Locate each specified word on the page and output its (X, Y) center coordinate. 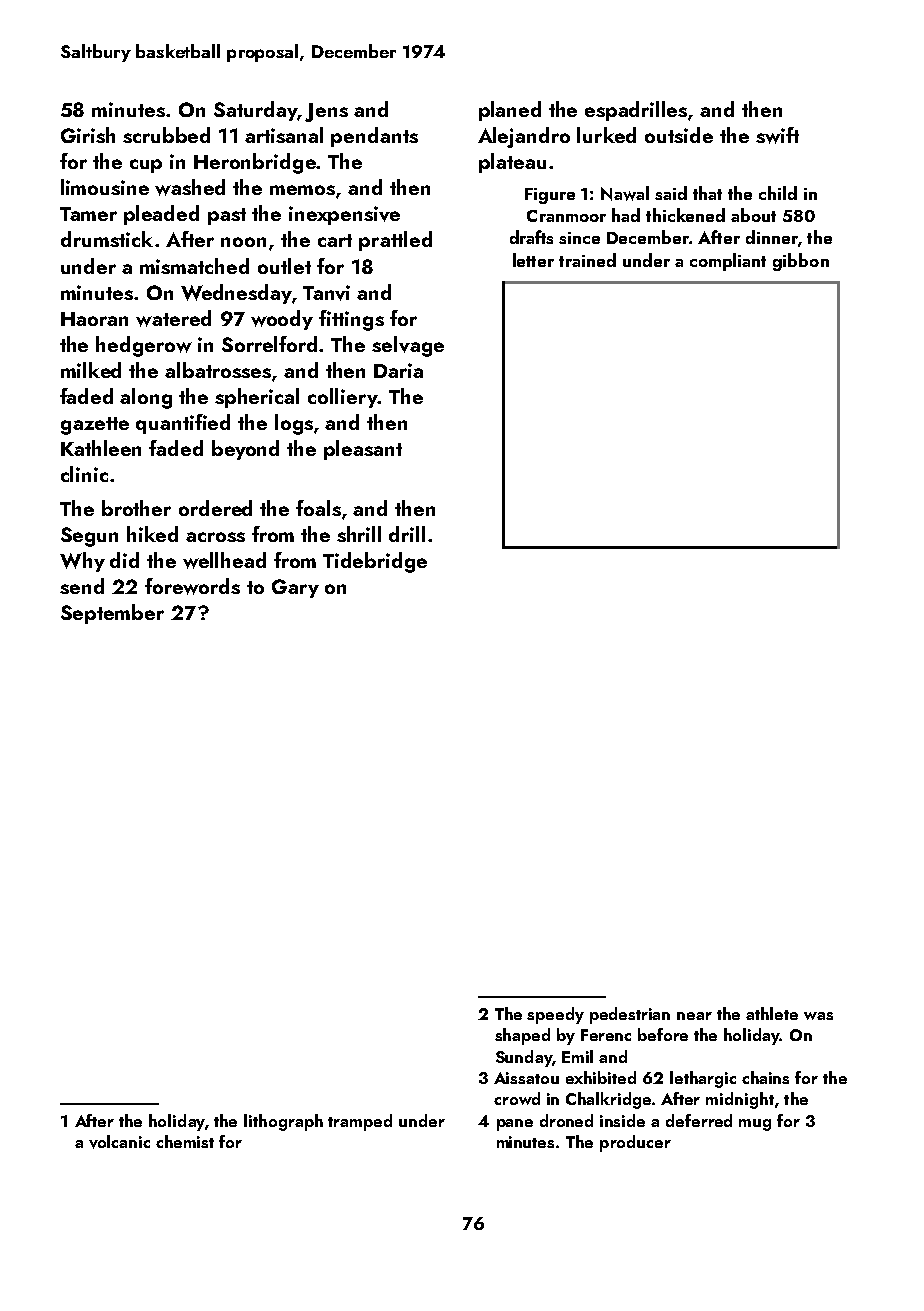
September (112, 614)
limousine (105, 187)
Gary (295, 588)
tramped (360, 1122)
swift (777, 135)
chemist (185, 1141)
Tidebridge (375, 562)
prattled (395, 241)
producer (635, 1143)
